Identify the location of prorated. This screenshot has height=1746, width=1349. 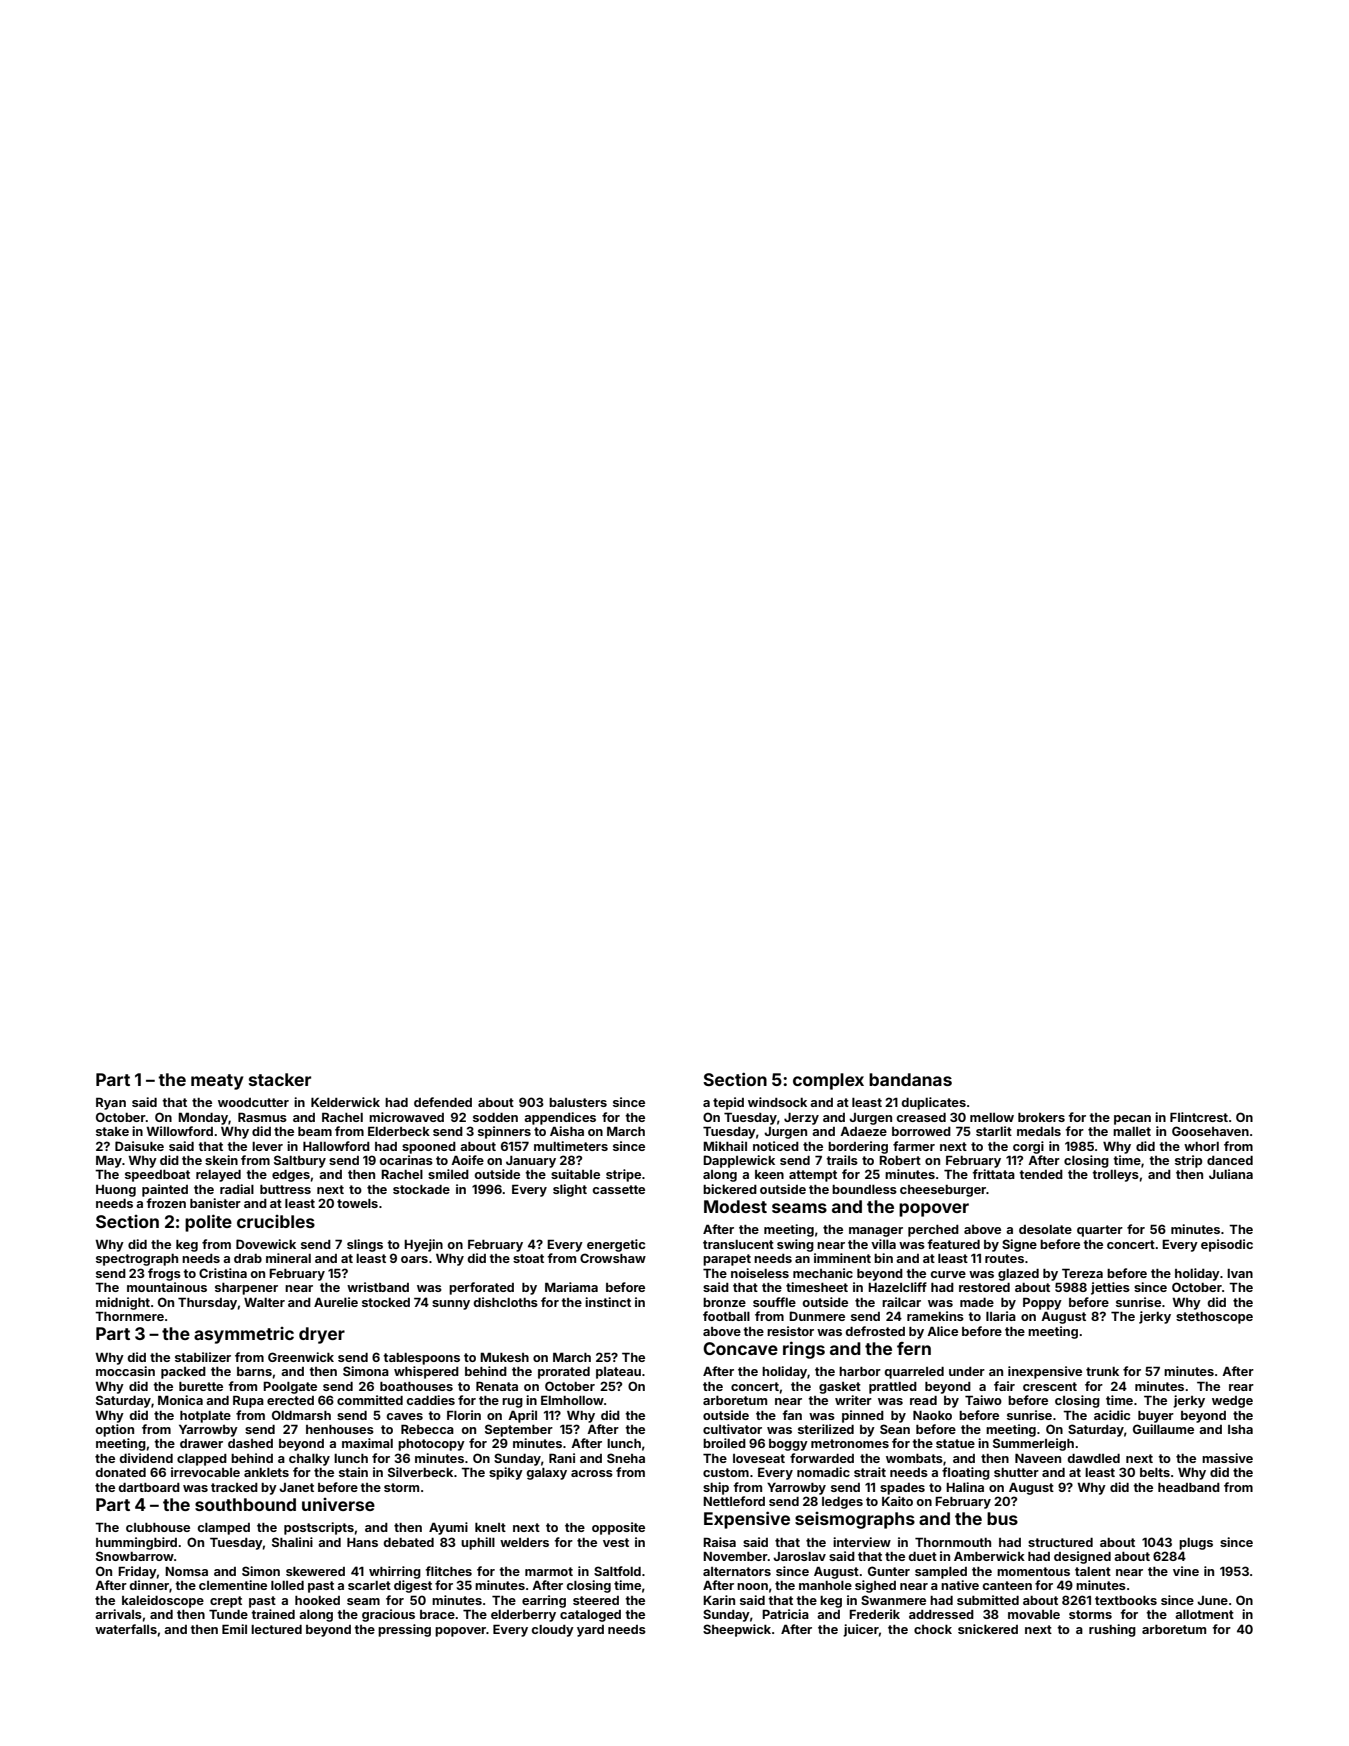
(564, 1373).
